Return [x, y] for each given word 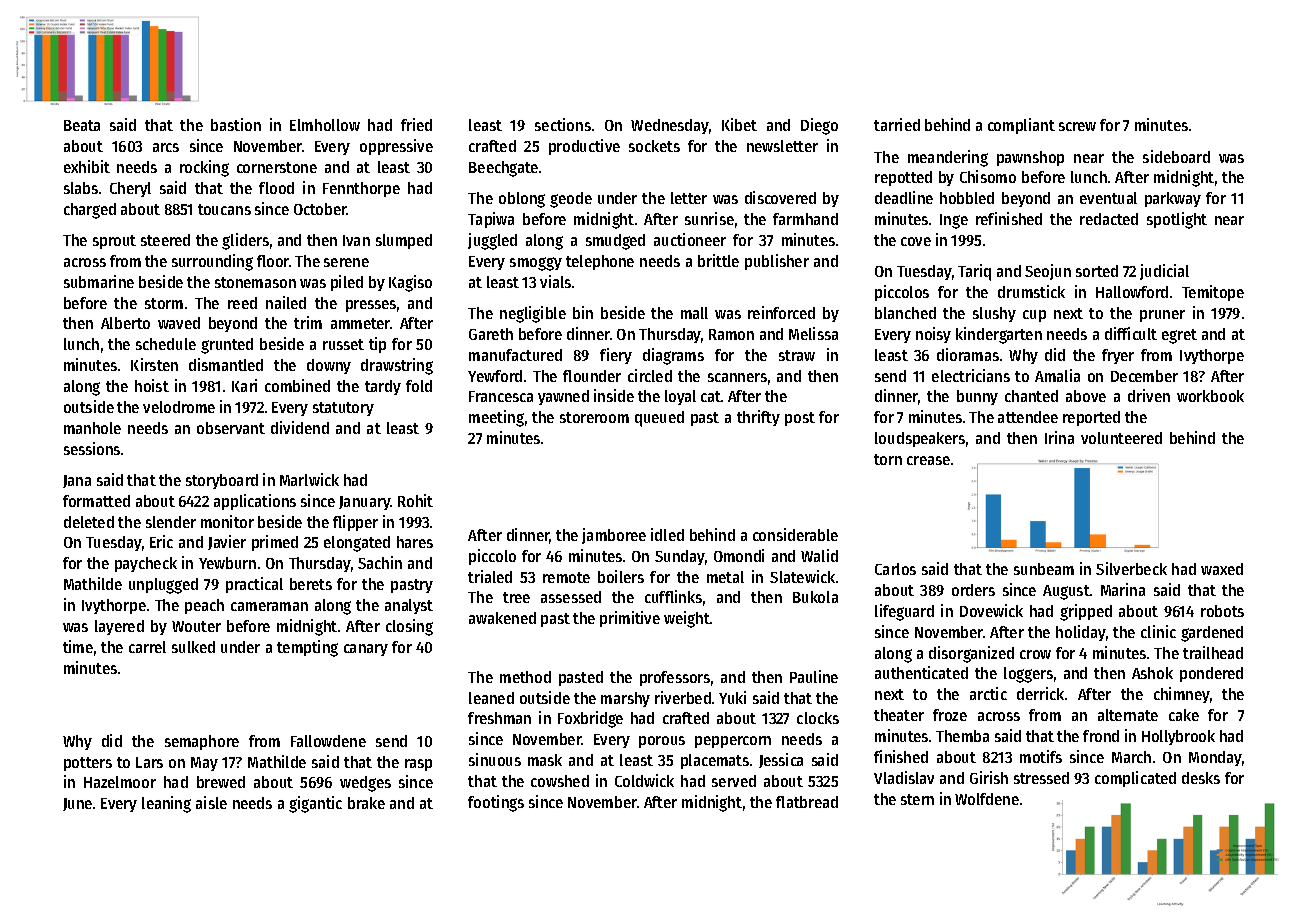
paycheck [146, 564]
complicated [1135, 779]
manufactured [515, 355]
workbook [1210, 396]
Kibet [739, 124]
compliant [1021, 126]
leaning [166, 804]
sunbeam [1044, 569]
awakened [502, 618]
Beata [82, 125]
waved [179, 323]
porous [662, 742]
